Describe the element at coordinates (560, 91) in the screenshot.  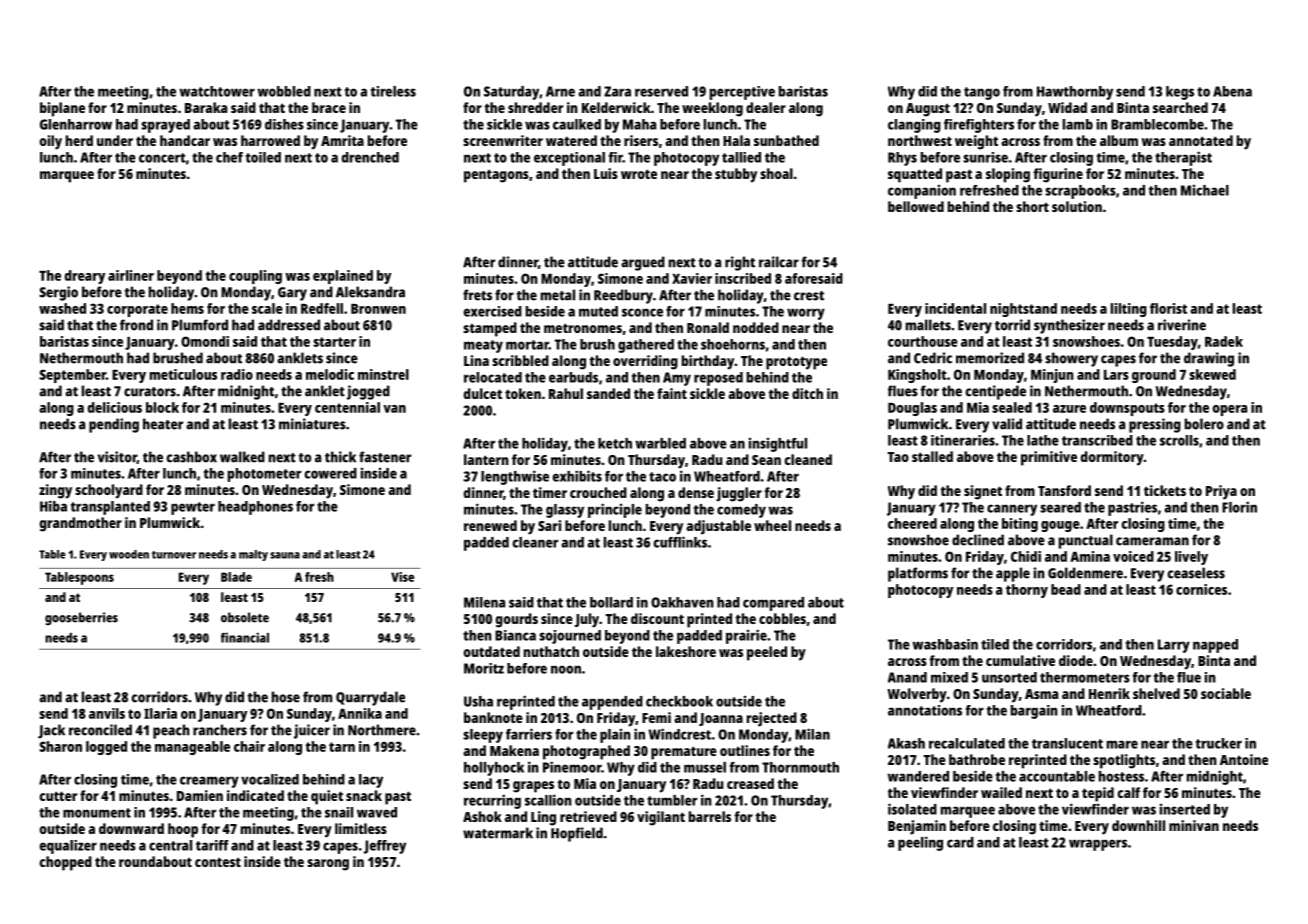
I see `Arne` at that location.
